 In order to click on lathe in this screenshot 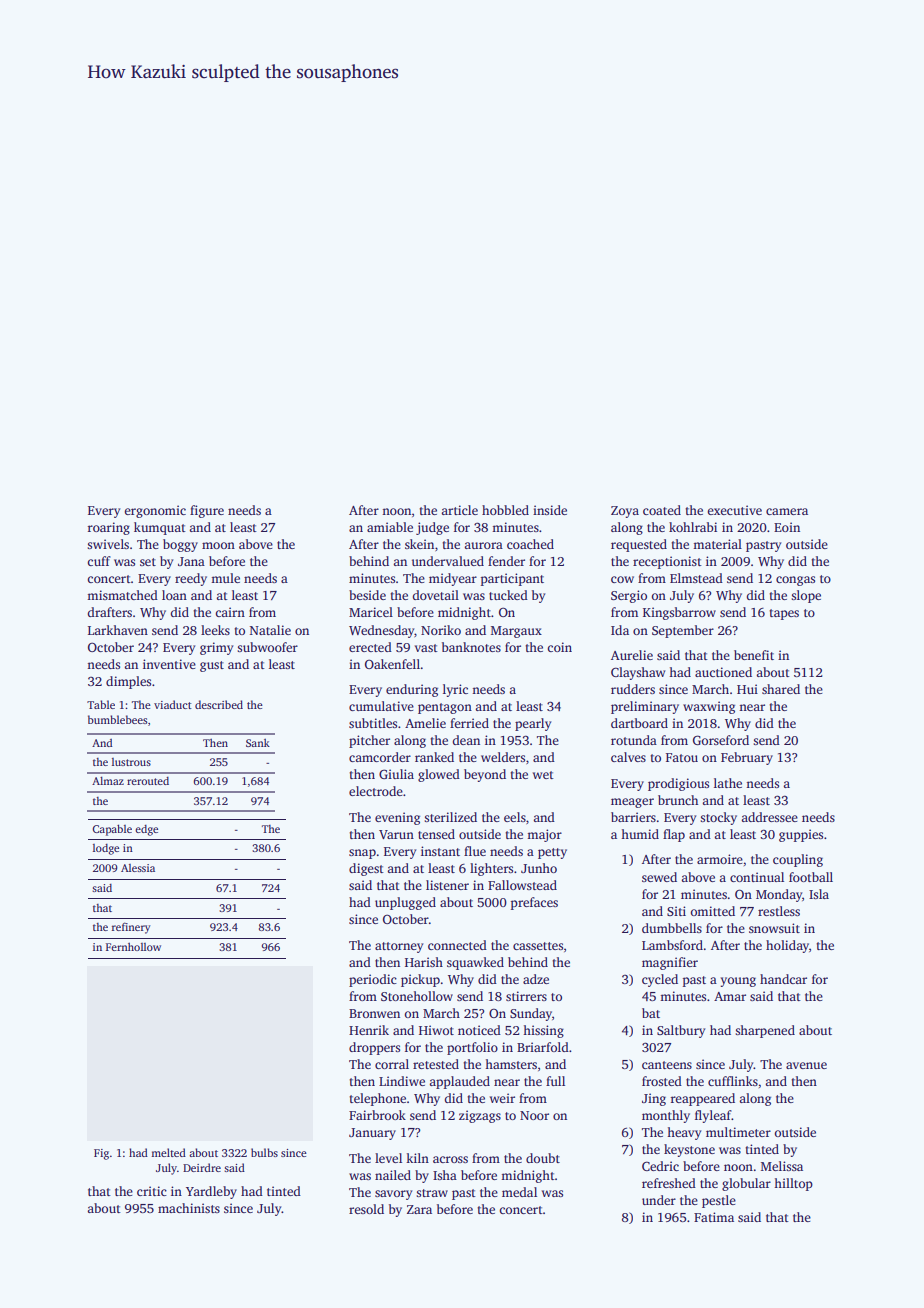, I will do `click(728, 783)`.
